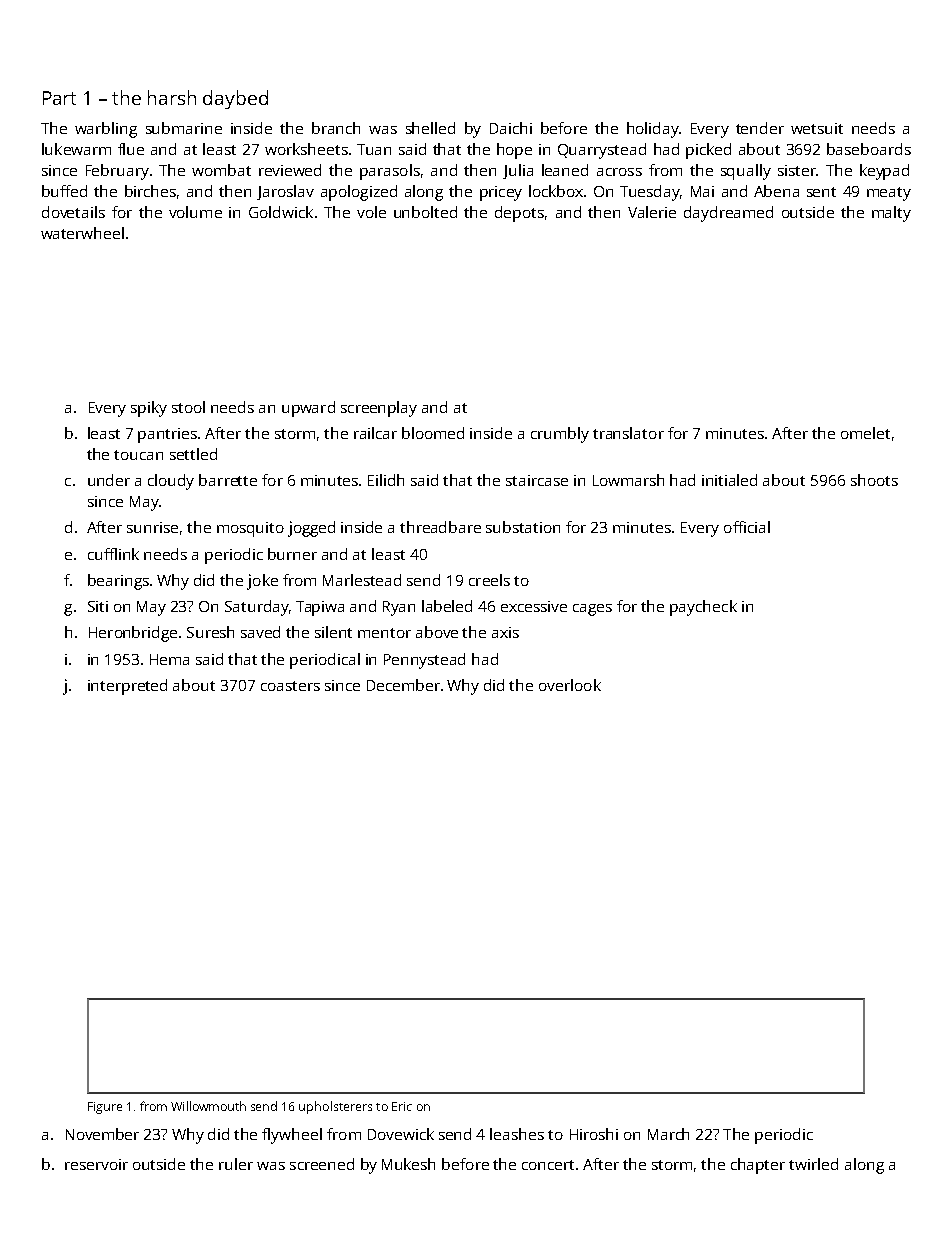 This screenshot has width=952, height=1233. Describe the element at coordinates (570, 685) in the screenshot. I see `overlook` at that location.
